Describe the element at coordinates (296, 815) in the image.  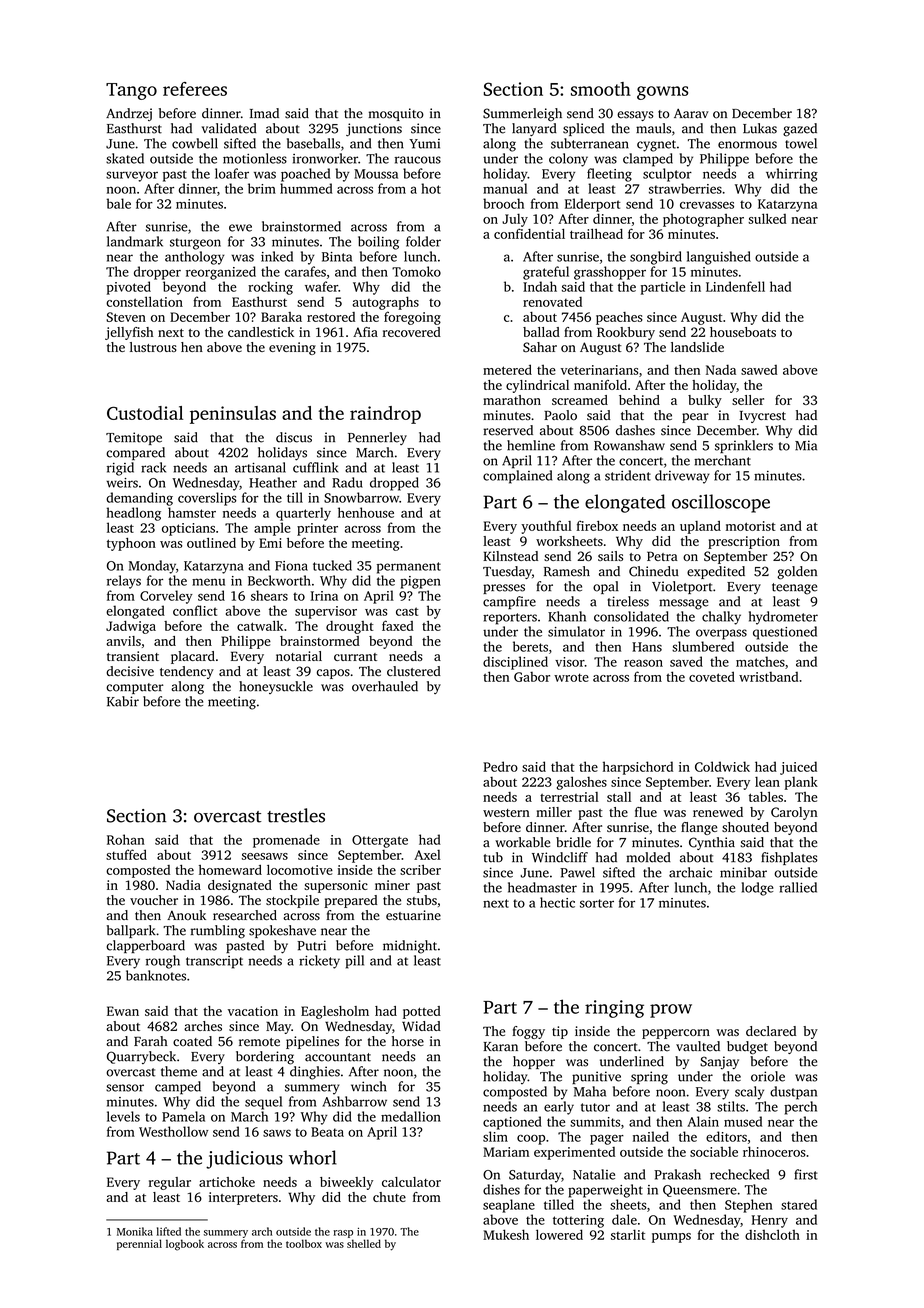
I see `trestles` at that location.
